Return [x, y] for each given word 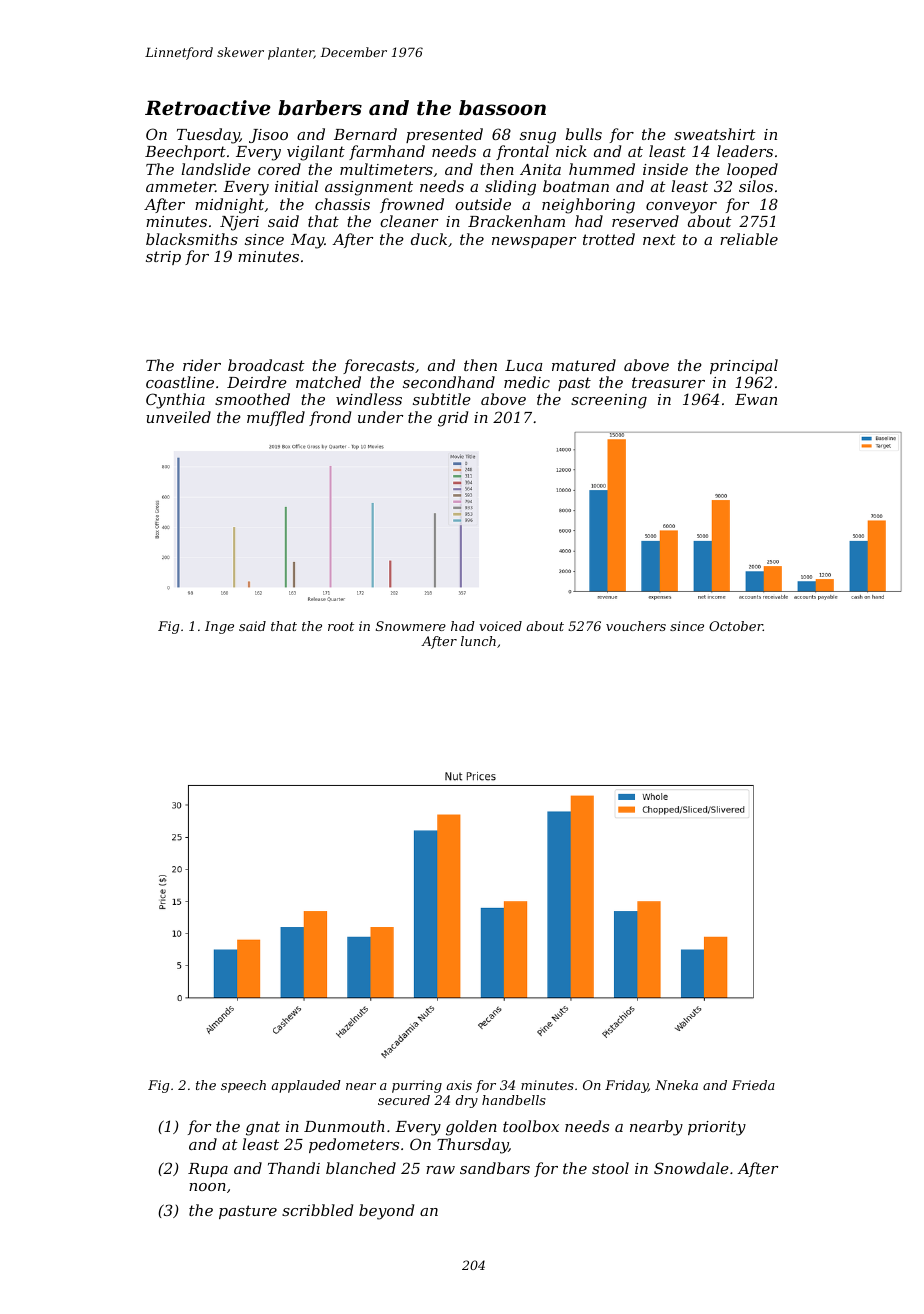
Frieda [753, 1085]
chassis [342, 204]
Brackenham [516, 221]
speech [243, 1086]
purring [417, 1086]
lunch [478, 641]
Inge [219, 627]
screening [609, 401]
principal [744, 366]
